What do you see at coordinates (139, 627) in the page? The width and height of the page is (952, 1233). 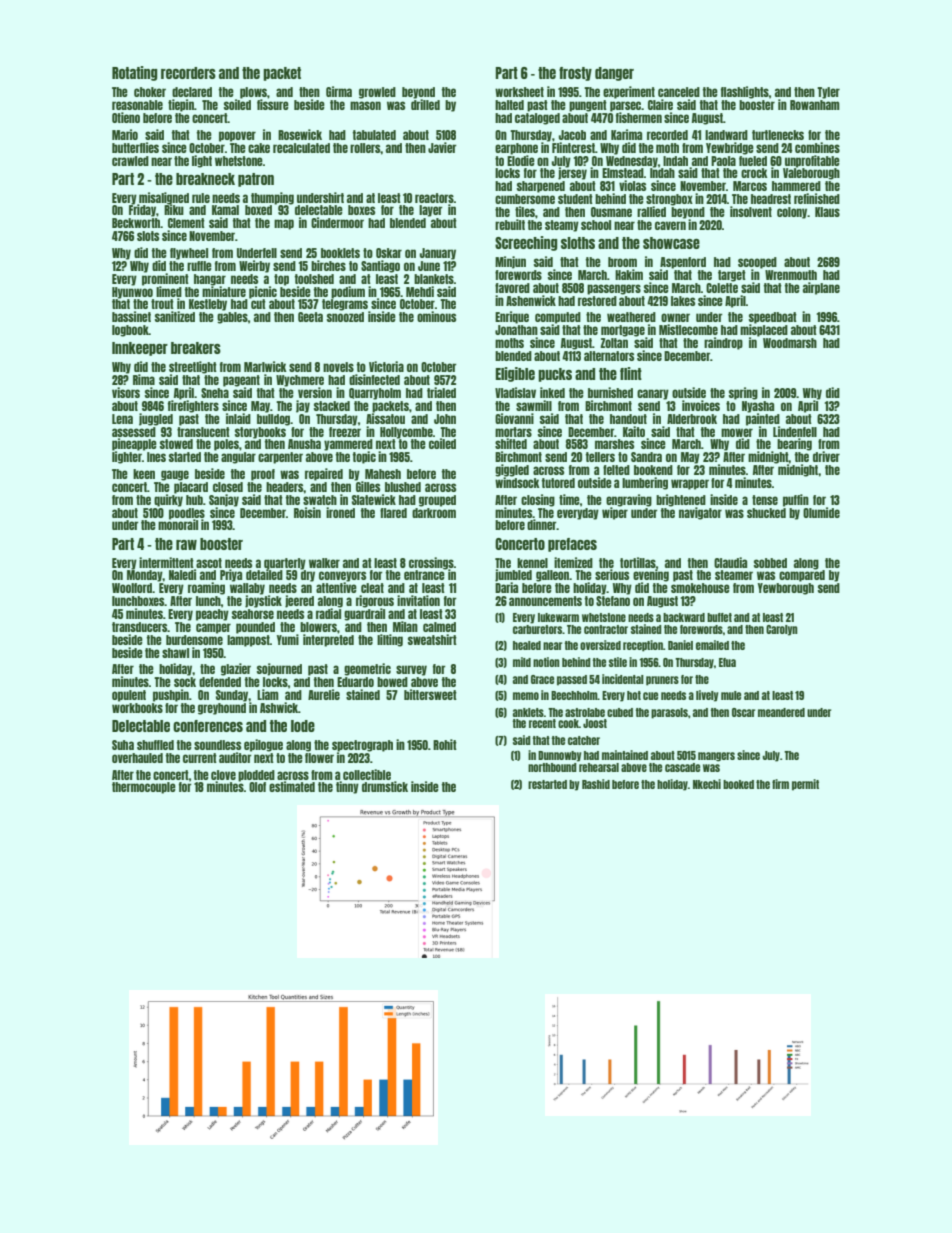 I see `transducers` at bounding box center [139, 627].
